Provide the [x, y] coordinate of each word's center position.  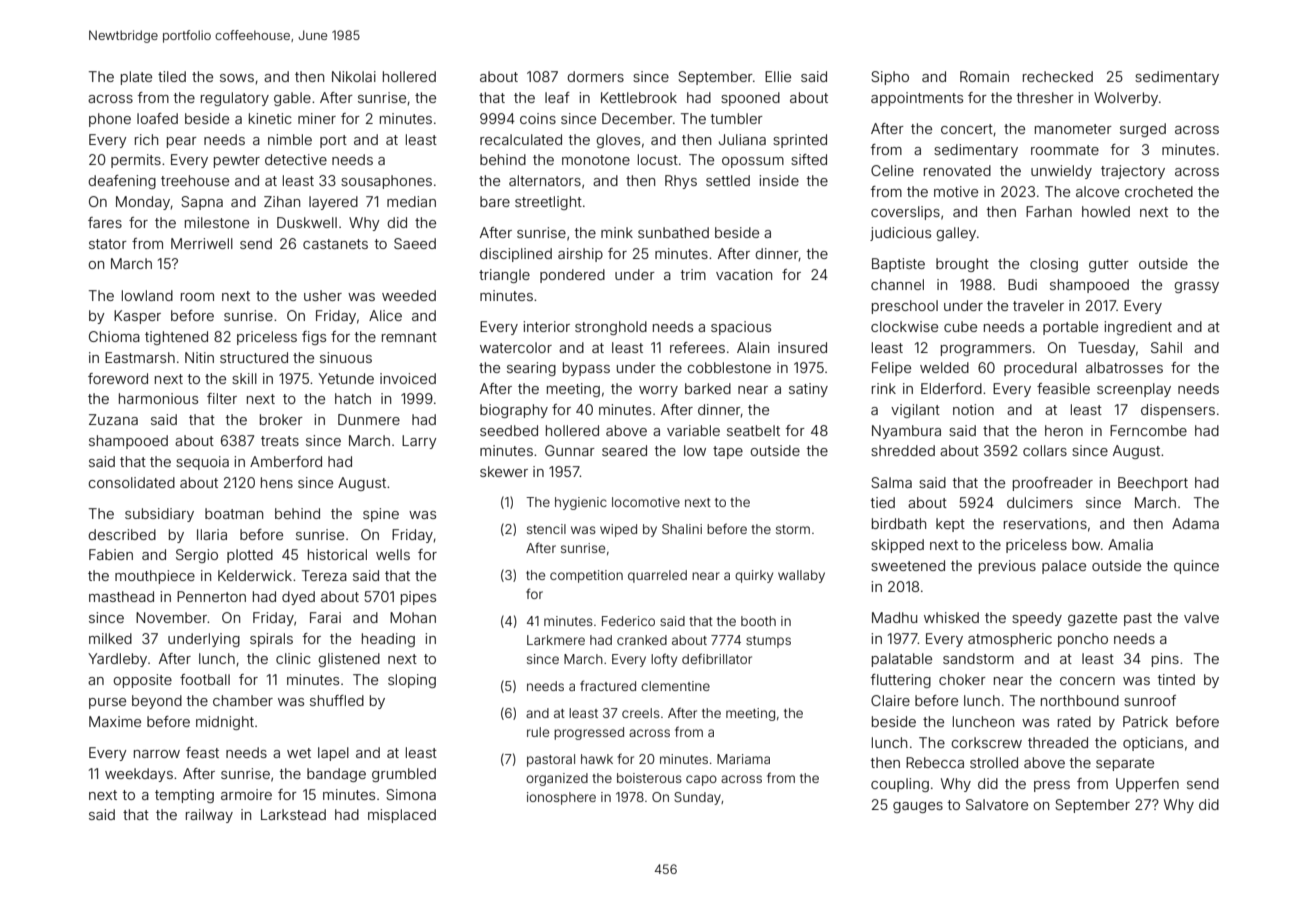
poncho [1083, 640]
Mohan [413, 617]
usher [323, 295]
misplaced [402, 816]
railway [209, 816]
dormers [595, 76]
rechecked [1058, 76]
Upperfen [1147, 785]
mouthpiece [155, 577]
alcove [1097, 191]
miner [317, 118]
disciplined [516, 255]
